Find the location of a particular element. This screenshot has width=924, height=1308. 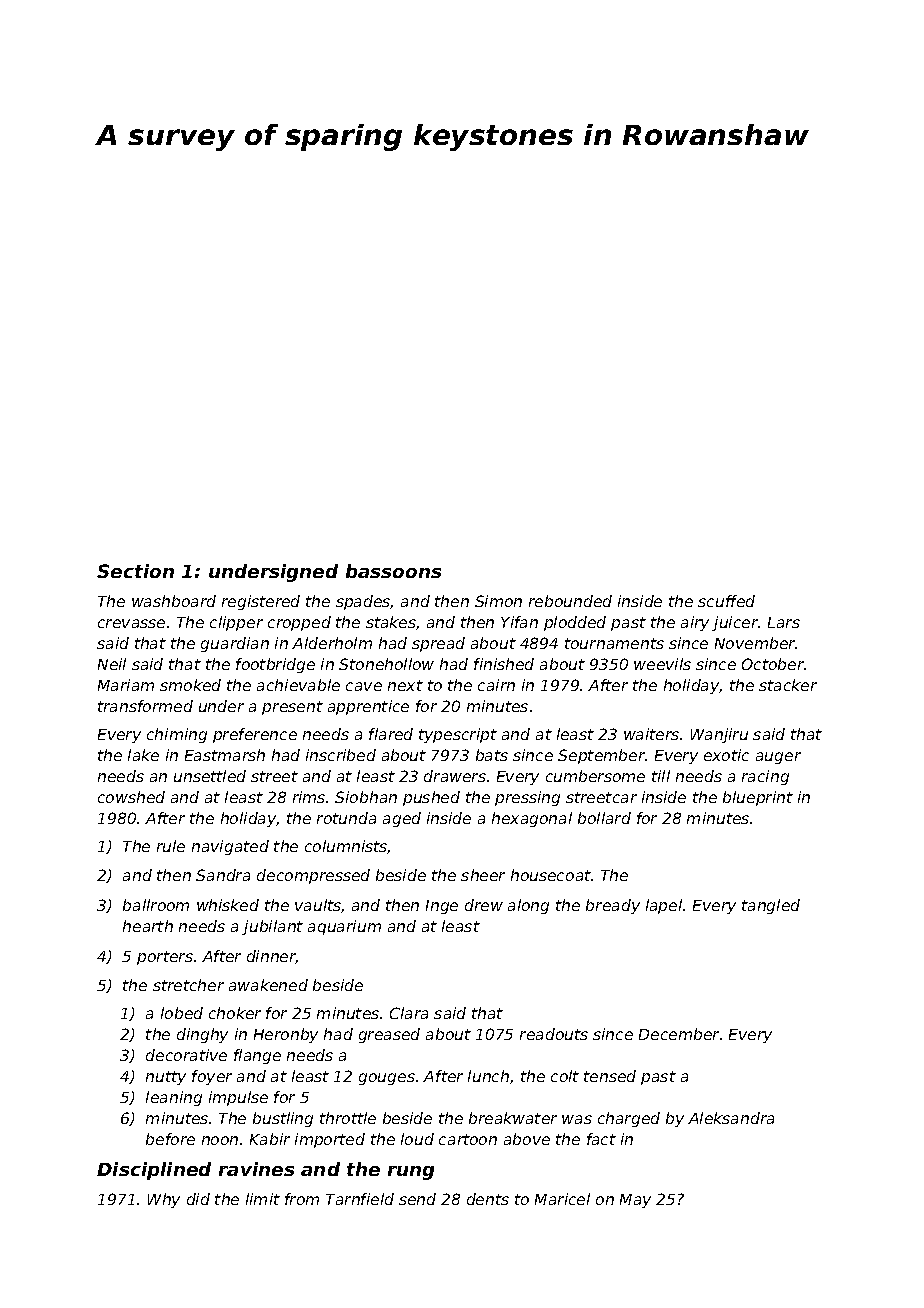

greased is located at coordinates (389, 1035).
